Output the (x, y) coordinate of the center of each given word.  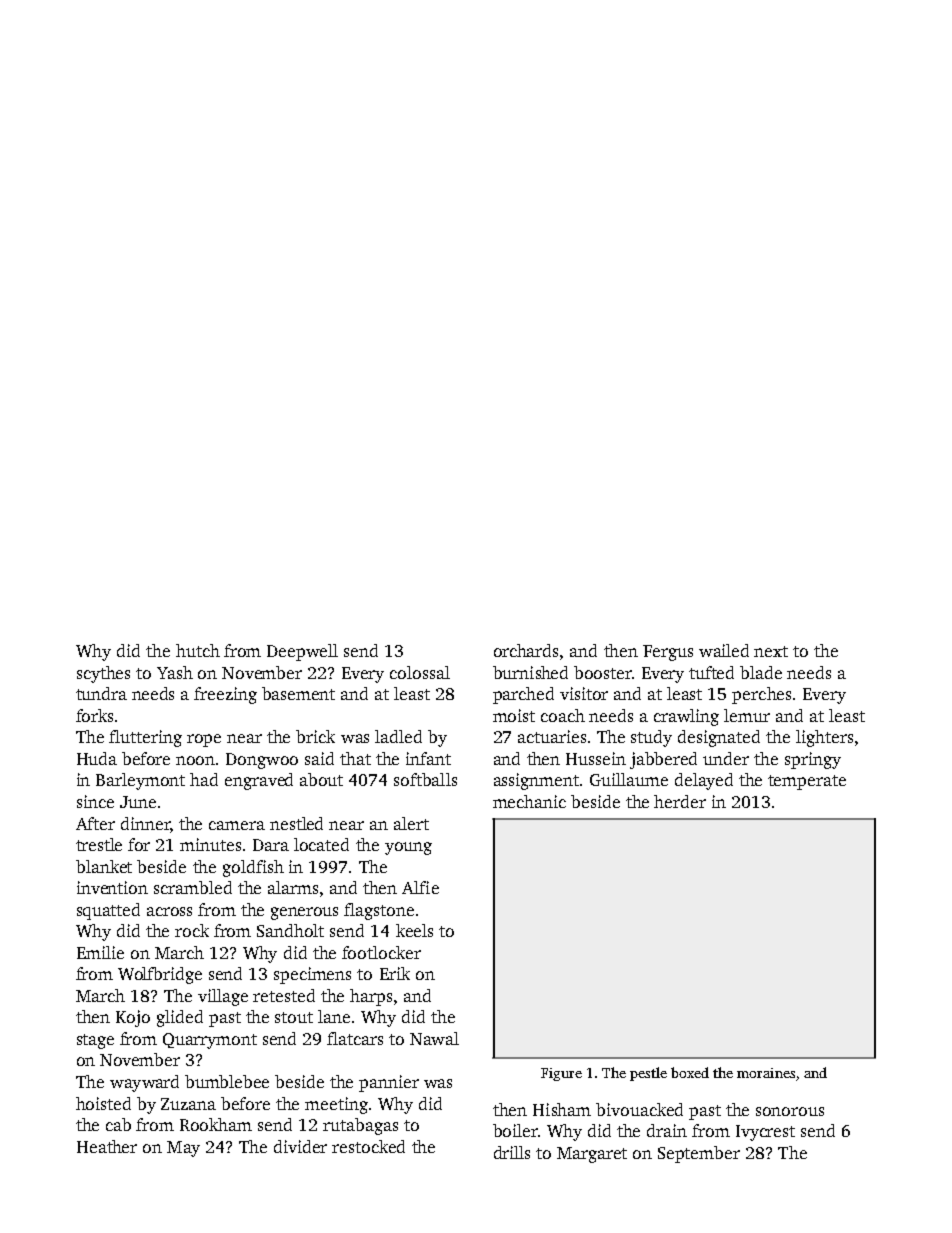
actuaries (552, 736)
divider (300, 1146)
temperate (807, 782)
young (408, 848)
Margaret (592, 1155)
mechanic (529, 801)
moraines (766, 1073)
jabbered (663, 760)
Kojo (133, 1018)
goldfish (253, 868)
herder (680, 801)
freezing (225, 695)
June (138, 802)
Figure (561, 1074)
